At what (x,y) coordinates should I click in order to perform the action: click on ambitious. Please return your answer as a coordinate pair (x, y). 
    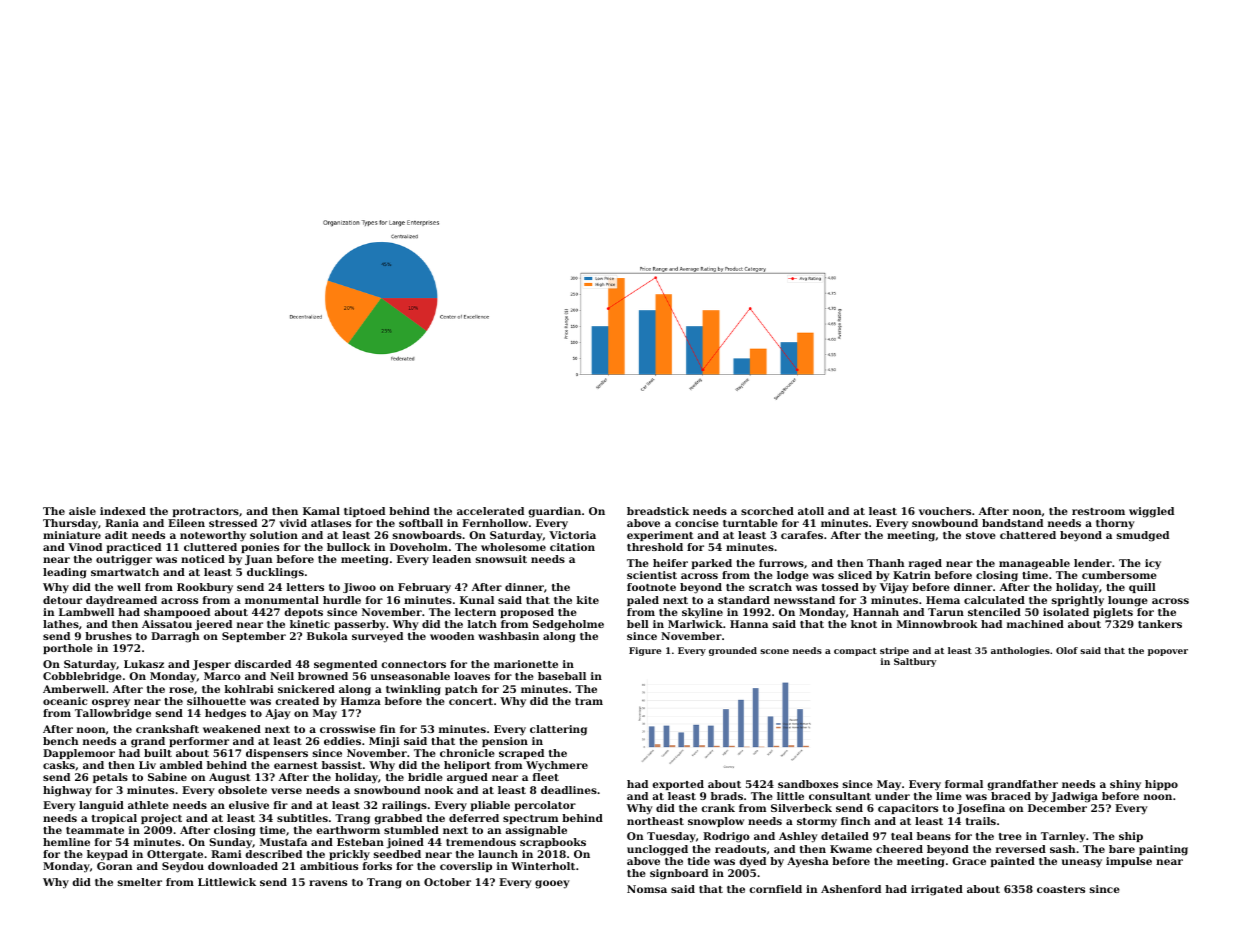
    Looking at the image, I should click on (329, 866).
